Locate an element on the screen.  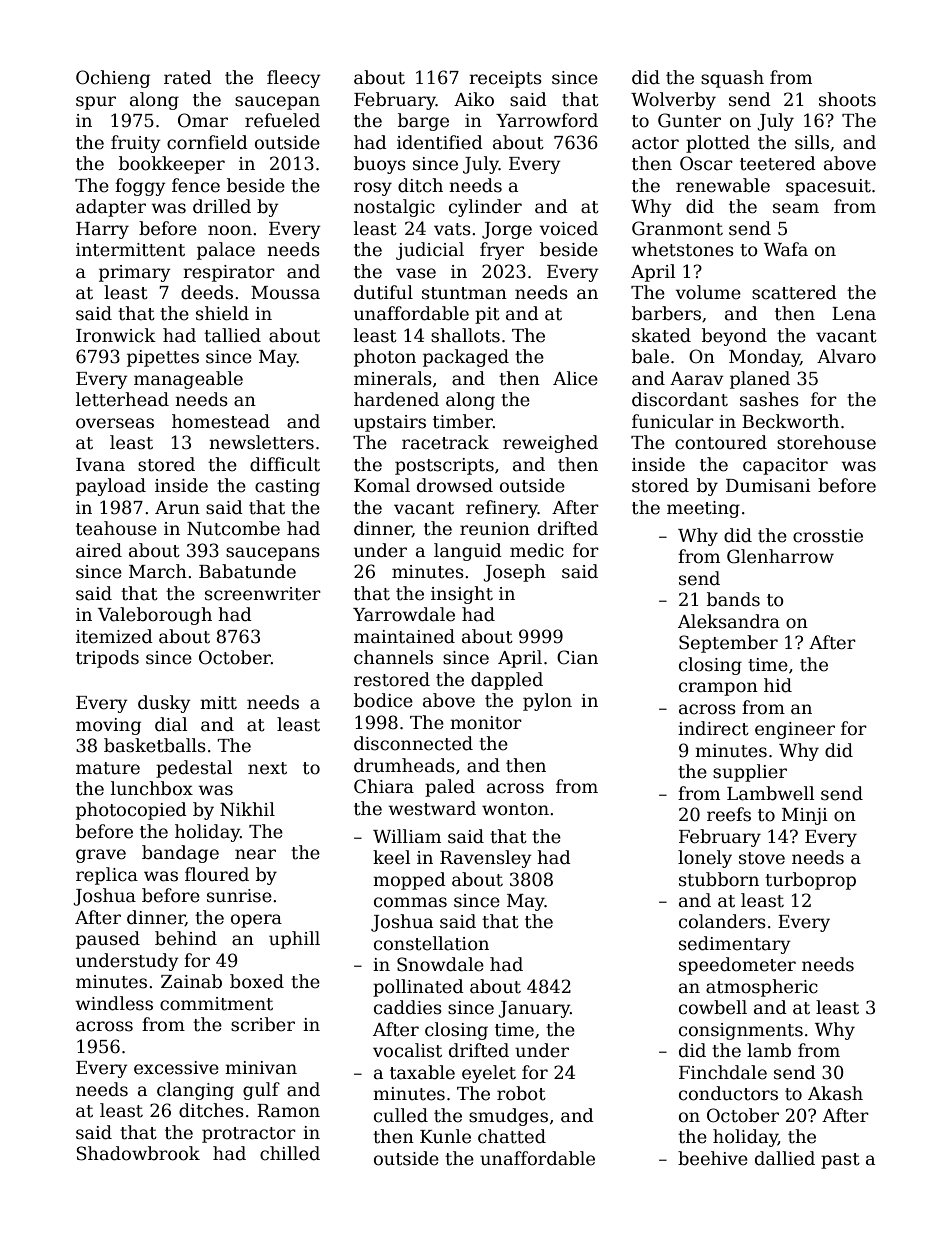
hid is located at coordinates (778, 685).
